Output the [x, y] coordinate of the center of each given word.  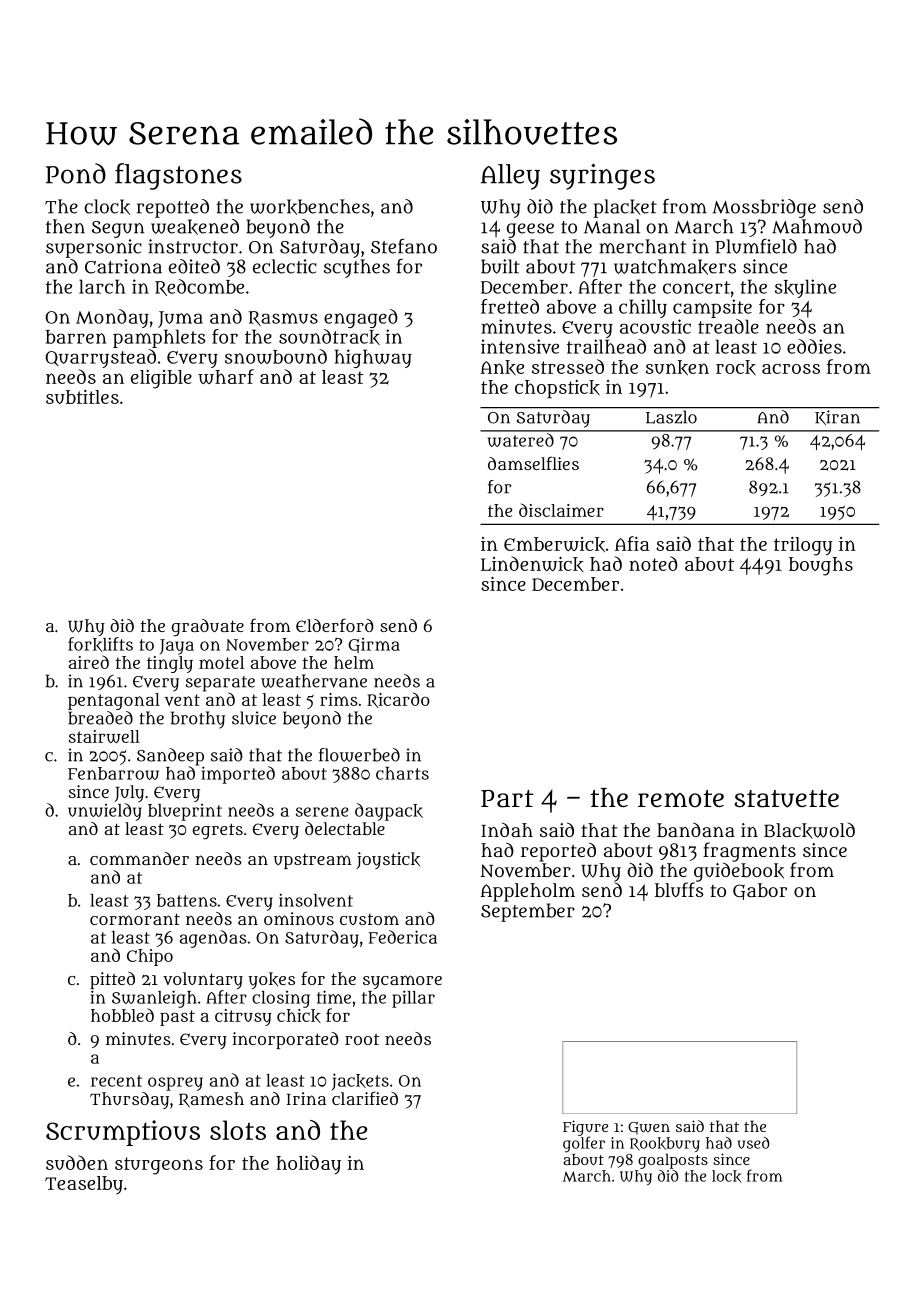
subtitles [82, 397]
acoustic [655, 326]
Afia [632, 543]
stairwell [104, 736]
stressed [568, 366]
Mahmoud [817, 226]
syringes [602, 176]
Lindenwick [532, 564]
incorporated [286, 1040]
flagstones [178, 176]
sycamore [402, 982]
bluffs [679, 889]
